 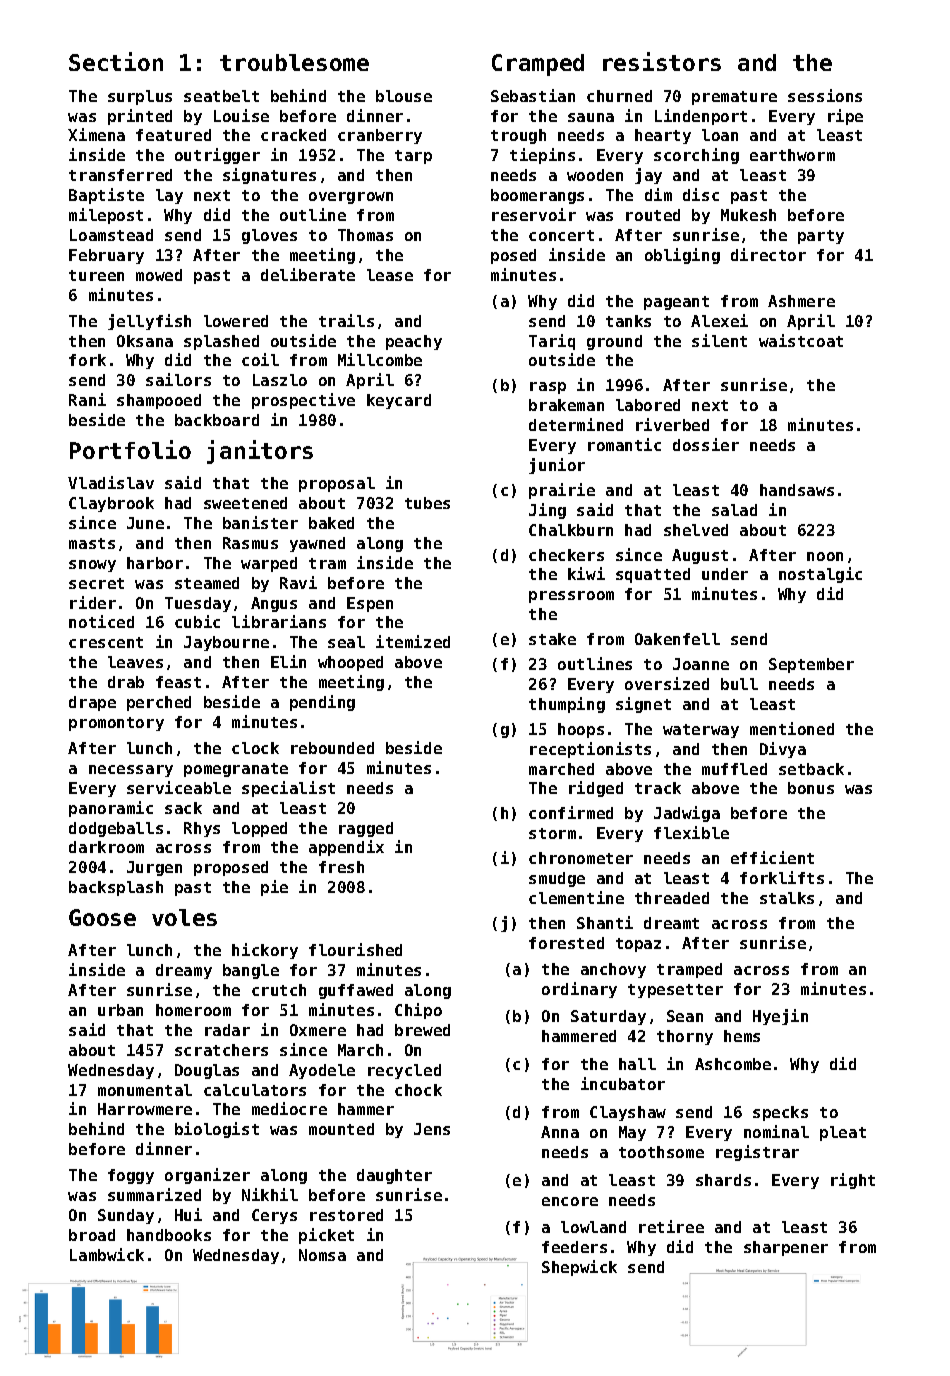 I want to click on sweetened, so click(x=245, y=503).
